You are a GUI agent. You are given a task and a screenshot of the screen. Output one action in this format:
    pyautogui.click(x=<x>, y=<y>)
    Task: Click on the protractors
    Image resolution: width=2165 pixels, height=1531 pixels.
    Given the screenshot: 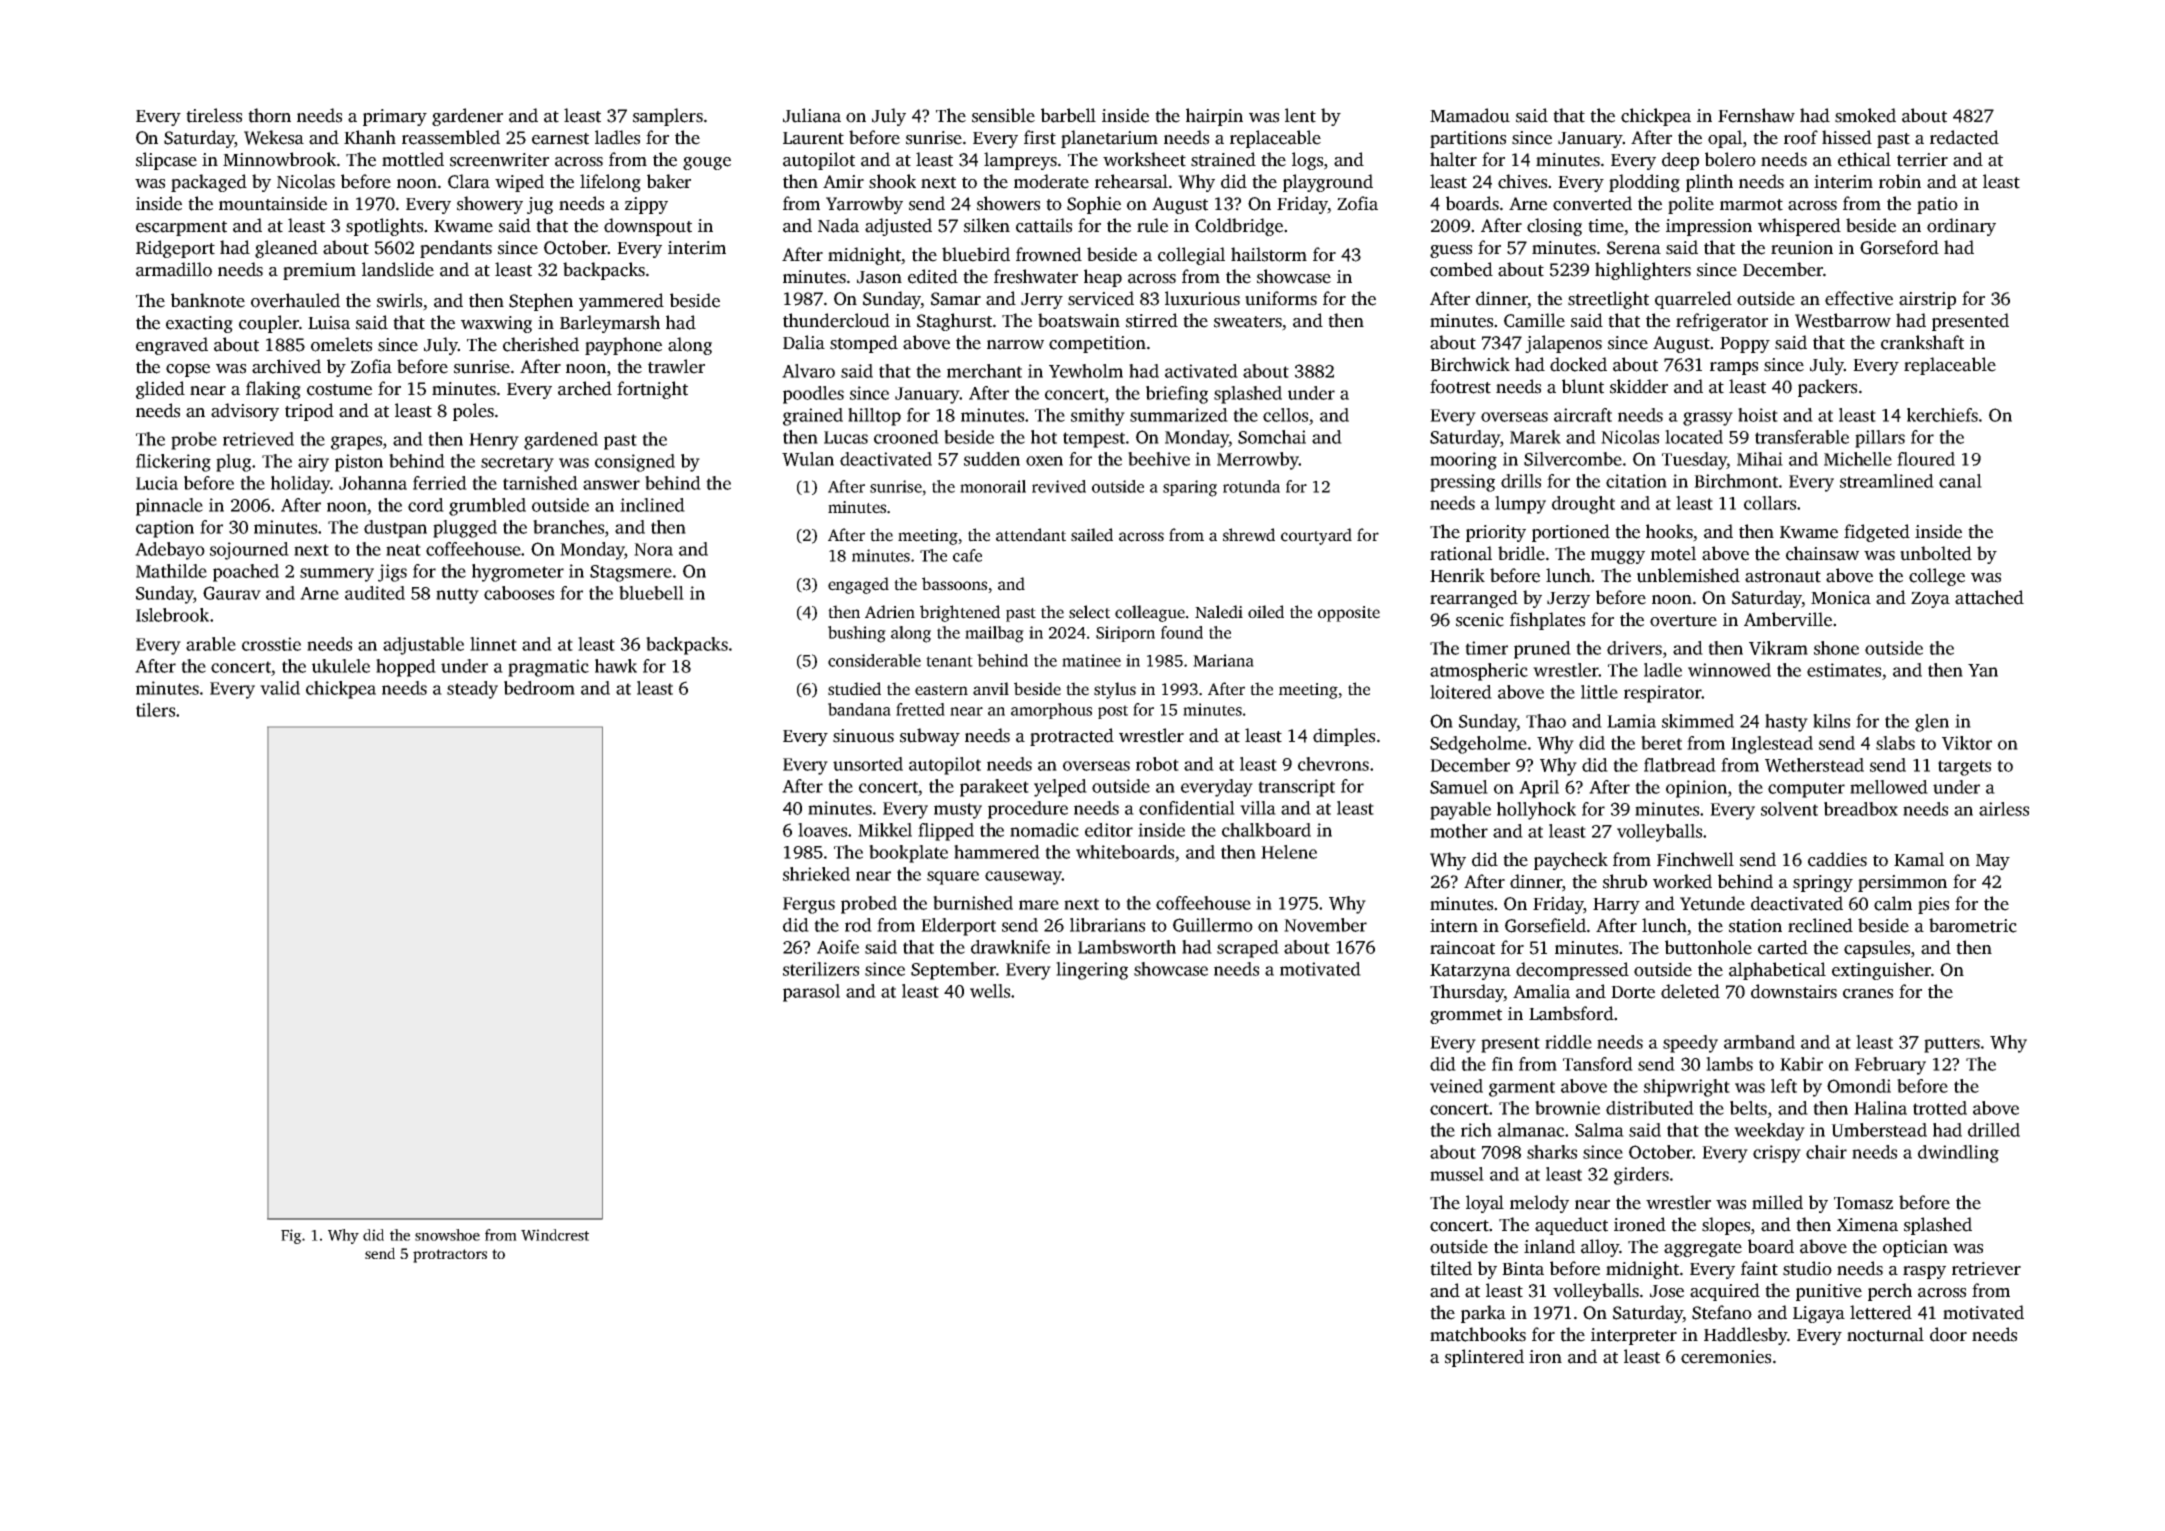 What is the action you would take?
    pyautogui.click(x=450, y=1256)
